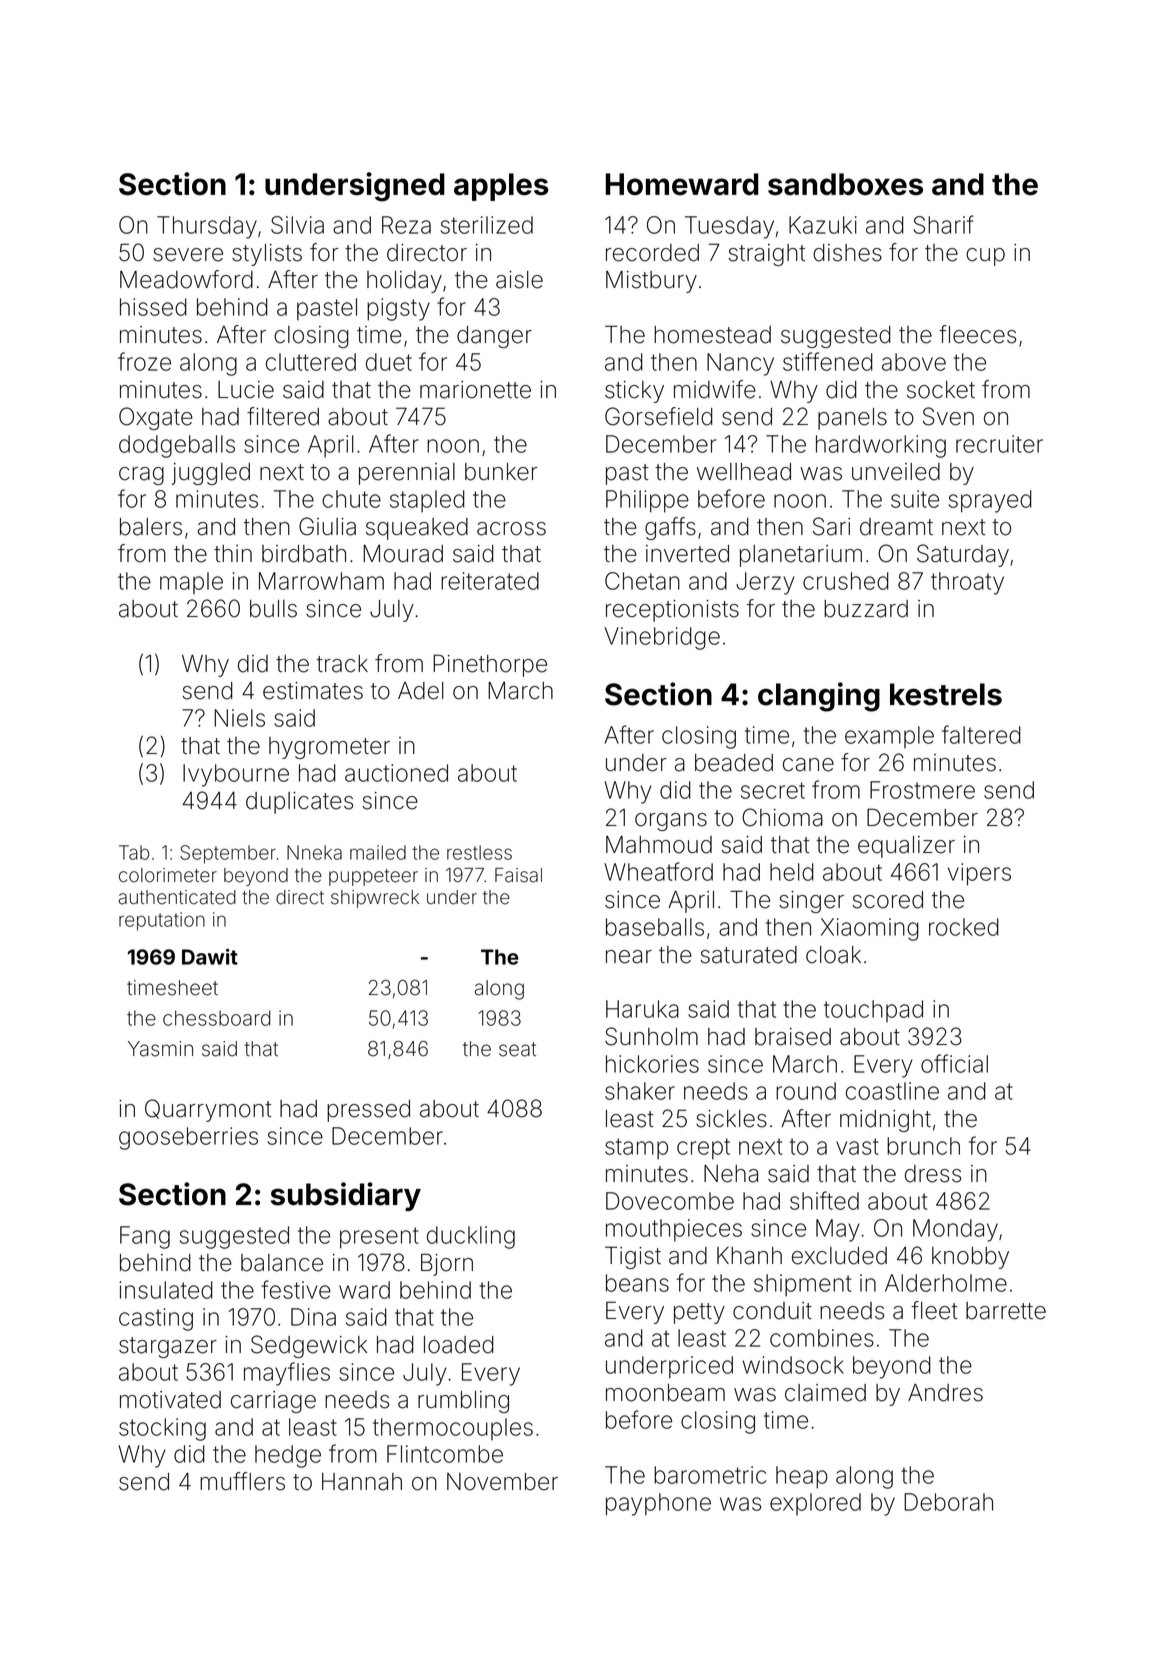  Describe the element at coordinates (658, 1504) in the screenshot. I see `payphone` at that location.
